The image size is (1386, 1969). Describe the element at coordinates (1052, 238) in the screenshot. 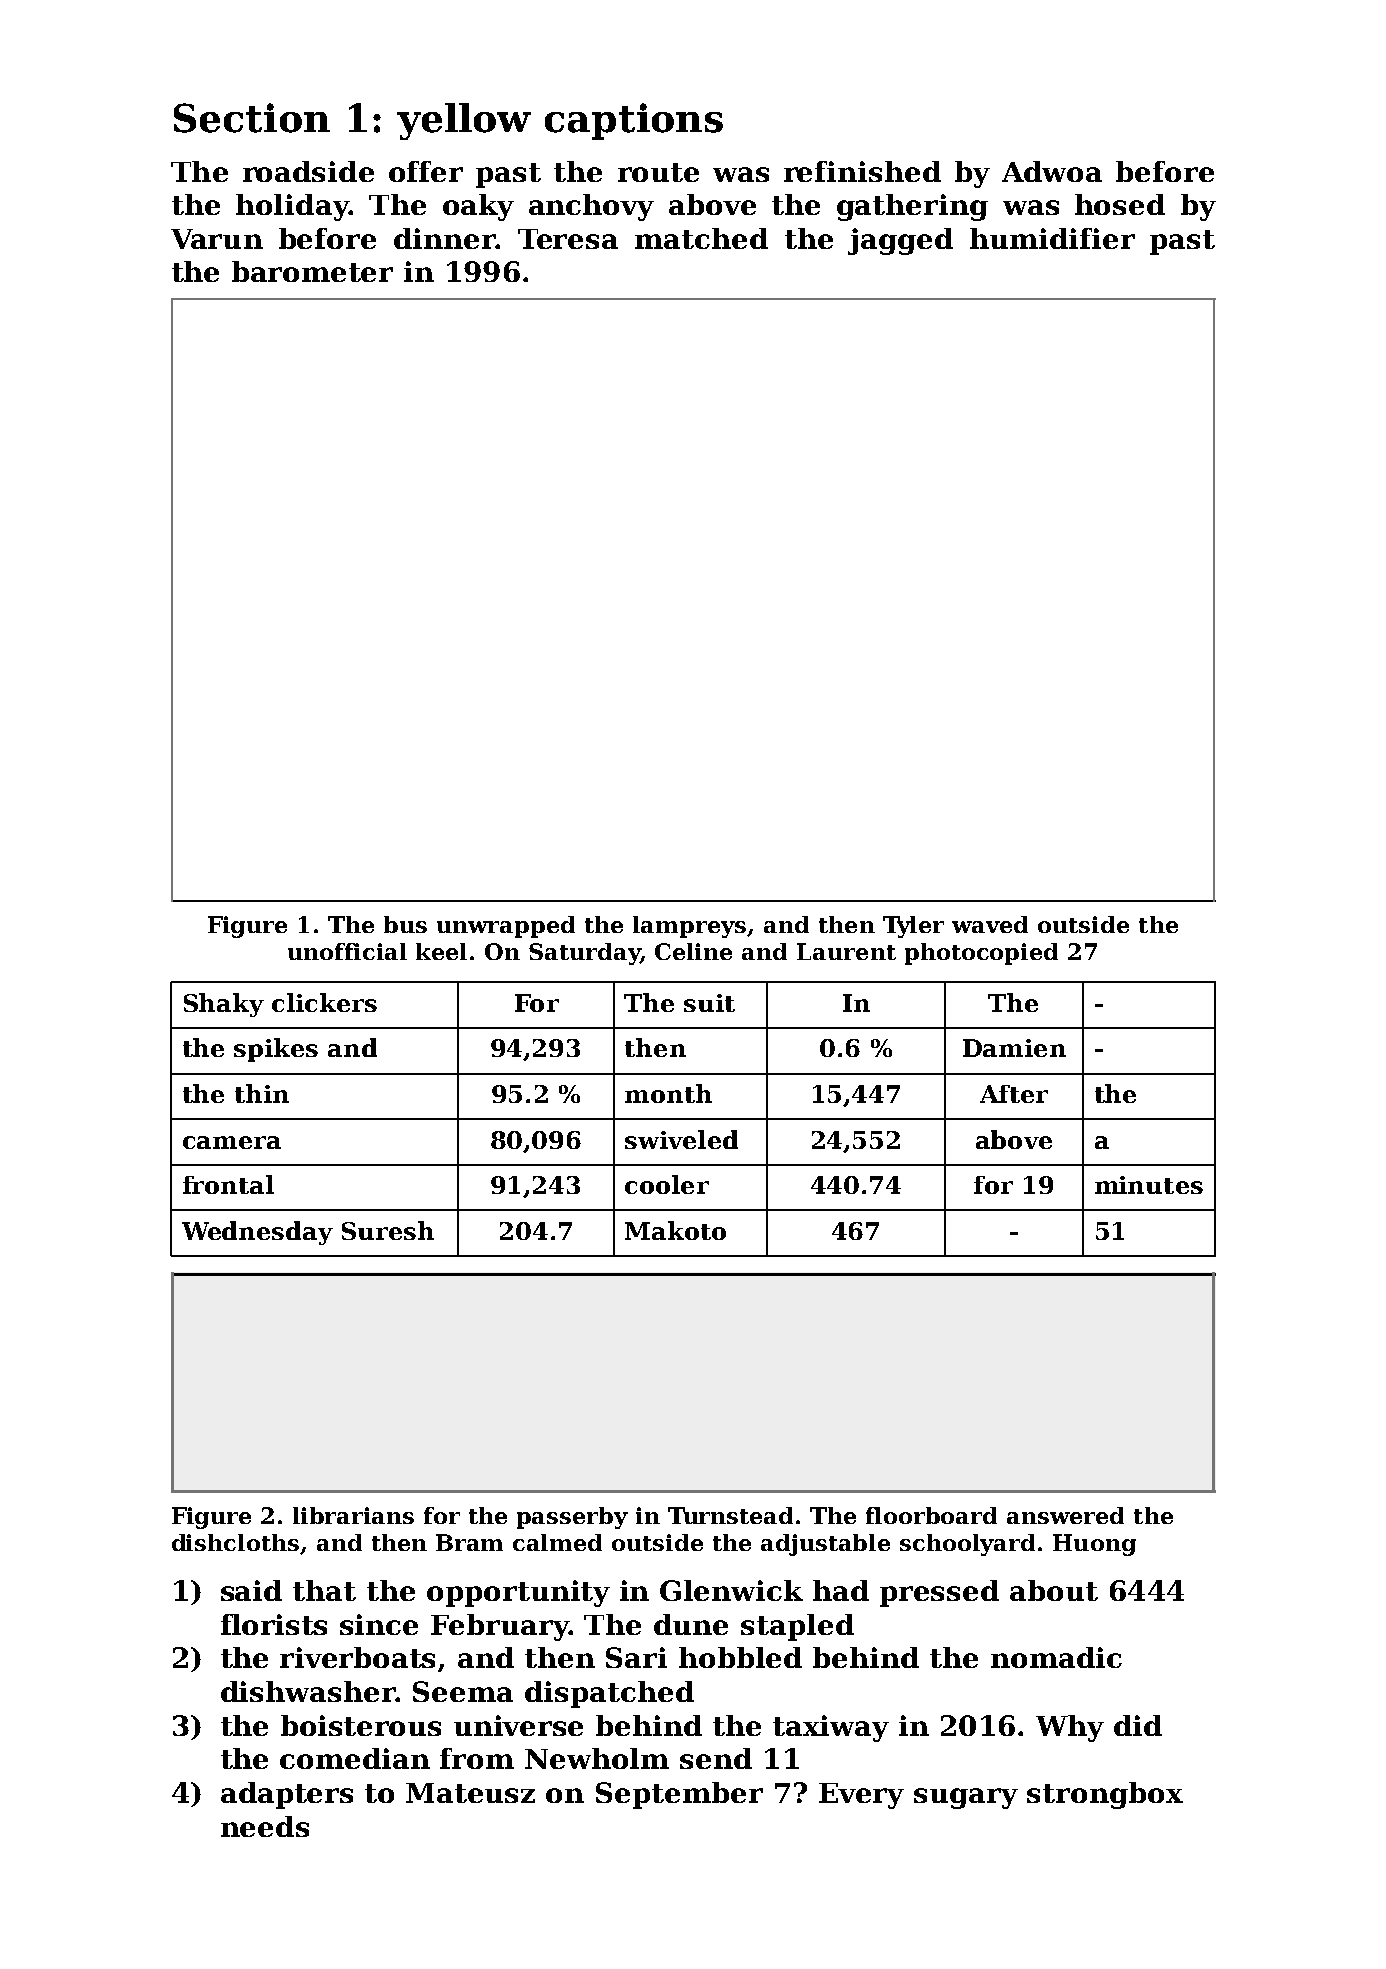

I see `humidifier` at that location.
